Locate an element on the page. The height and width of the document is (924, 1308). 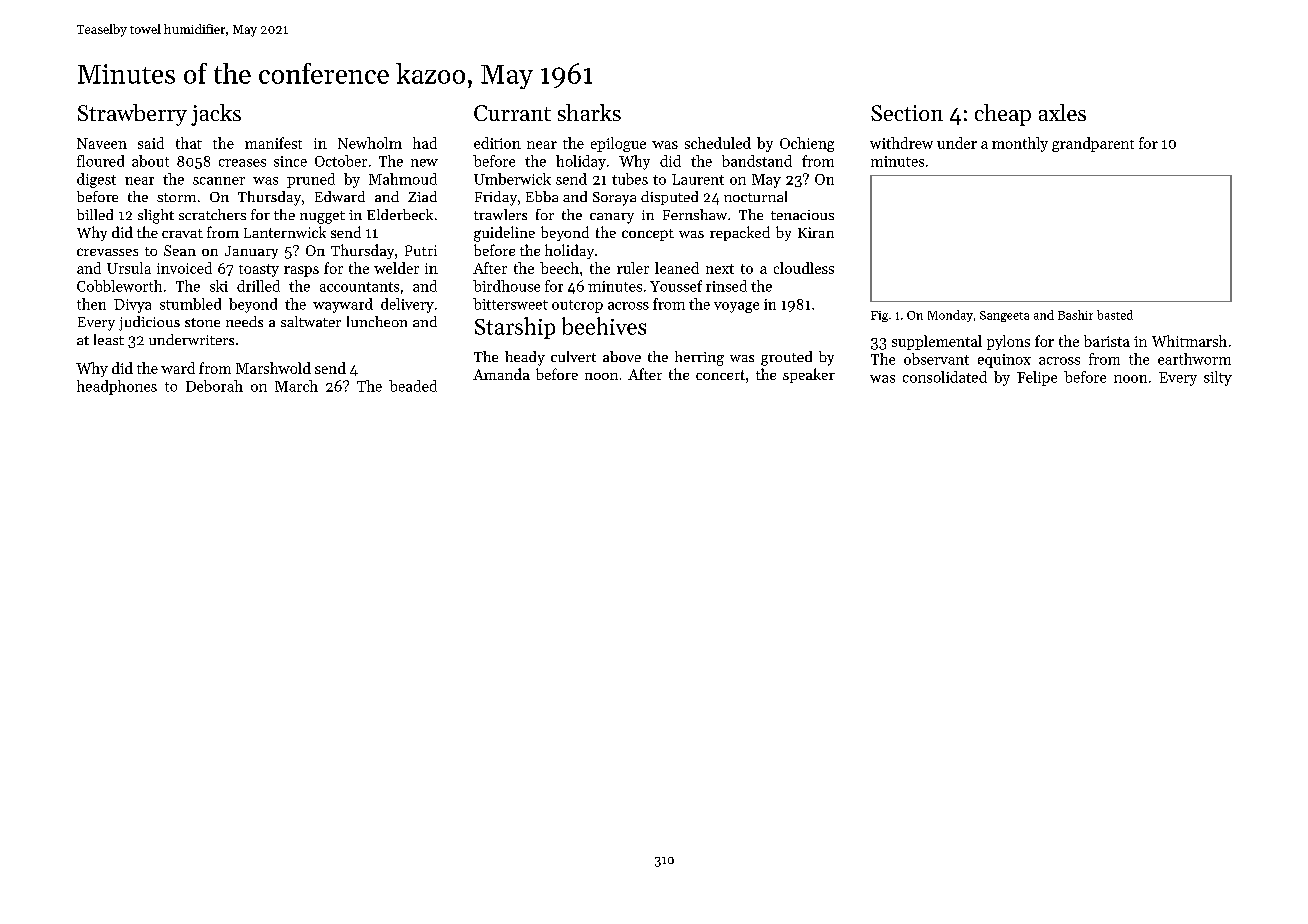
Felipe is located at coordinates (1037, 378).
